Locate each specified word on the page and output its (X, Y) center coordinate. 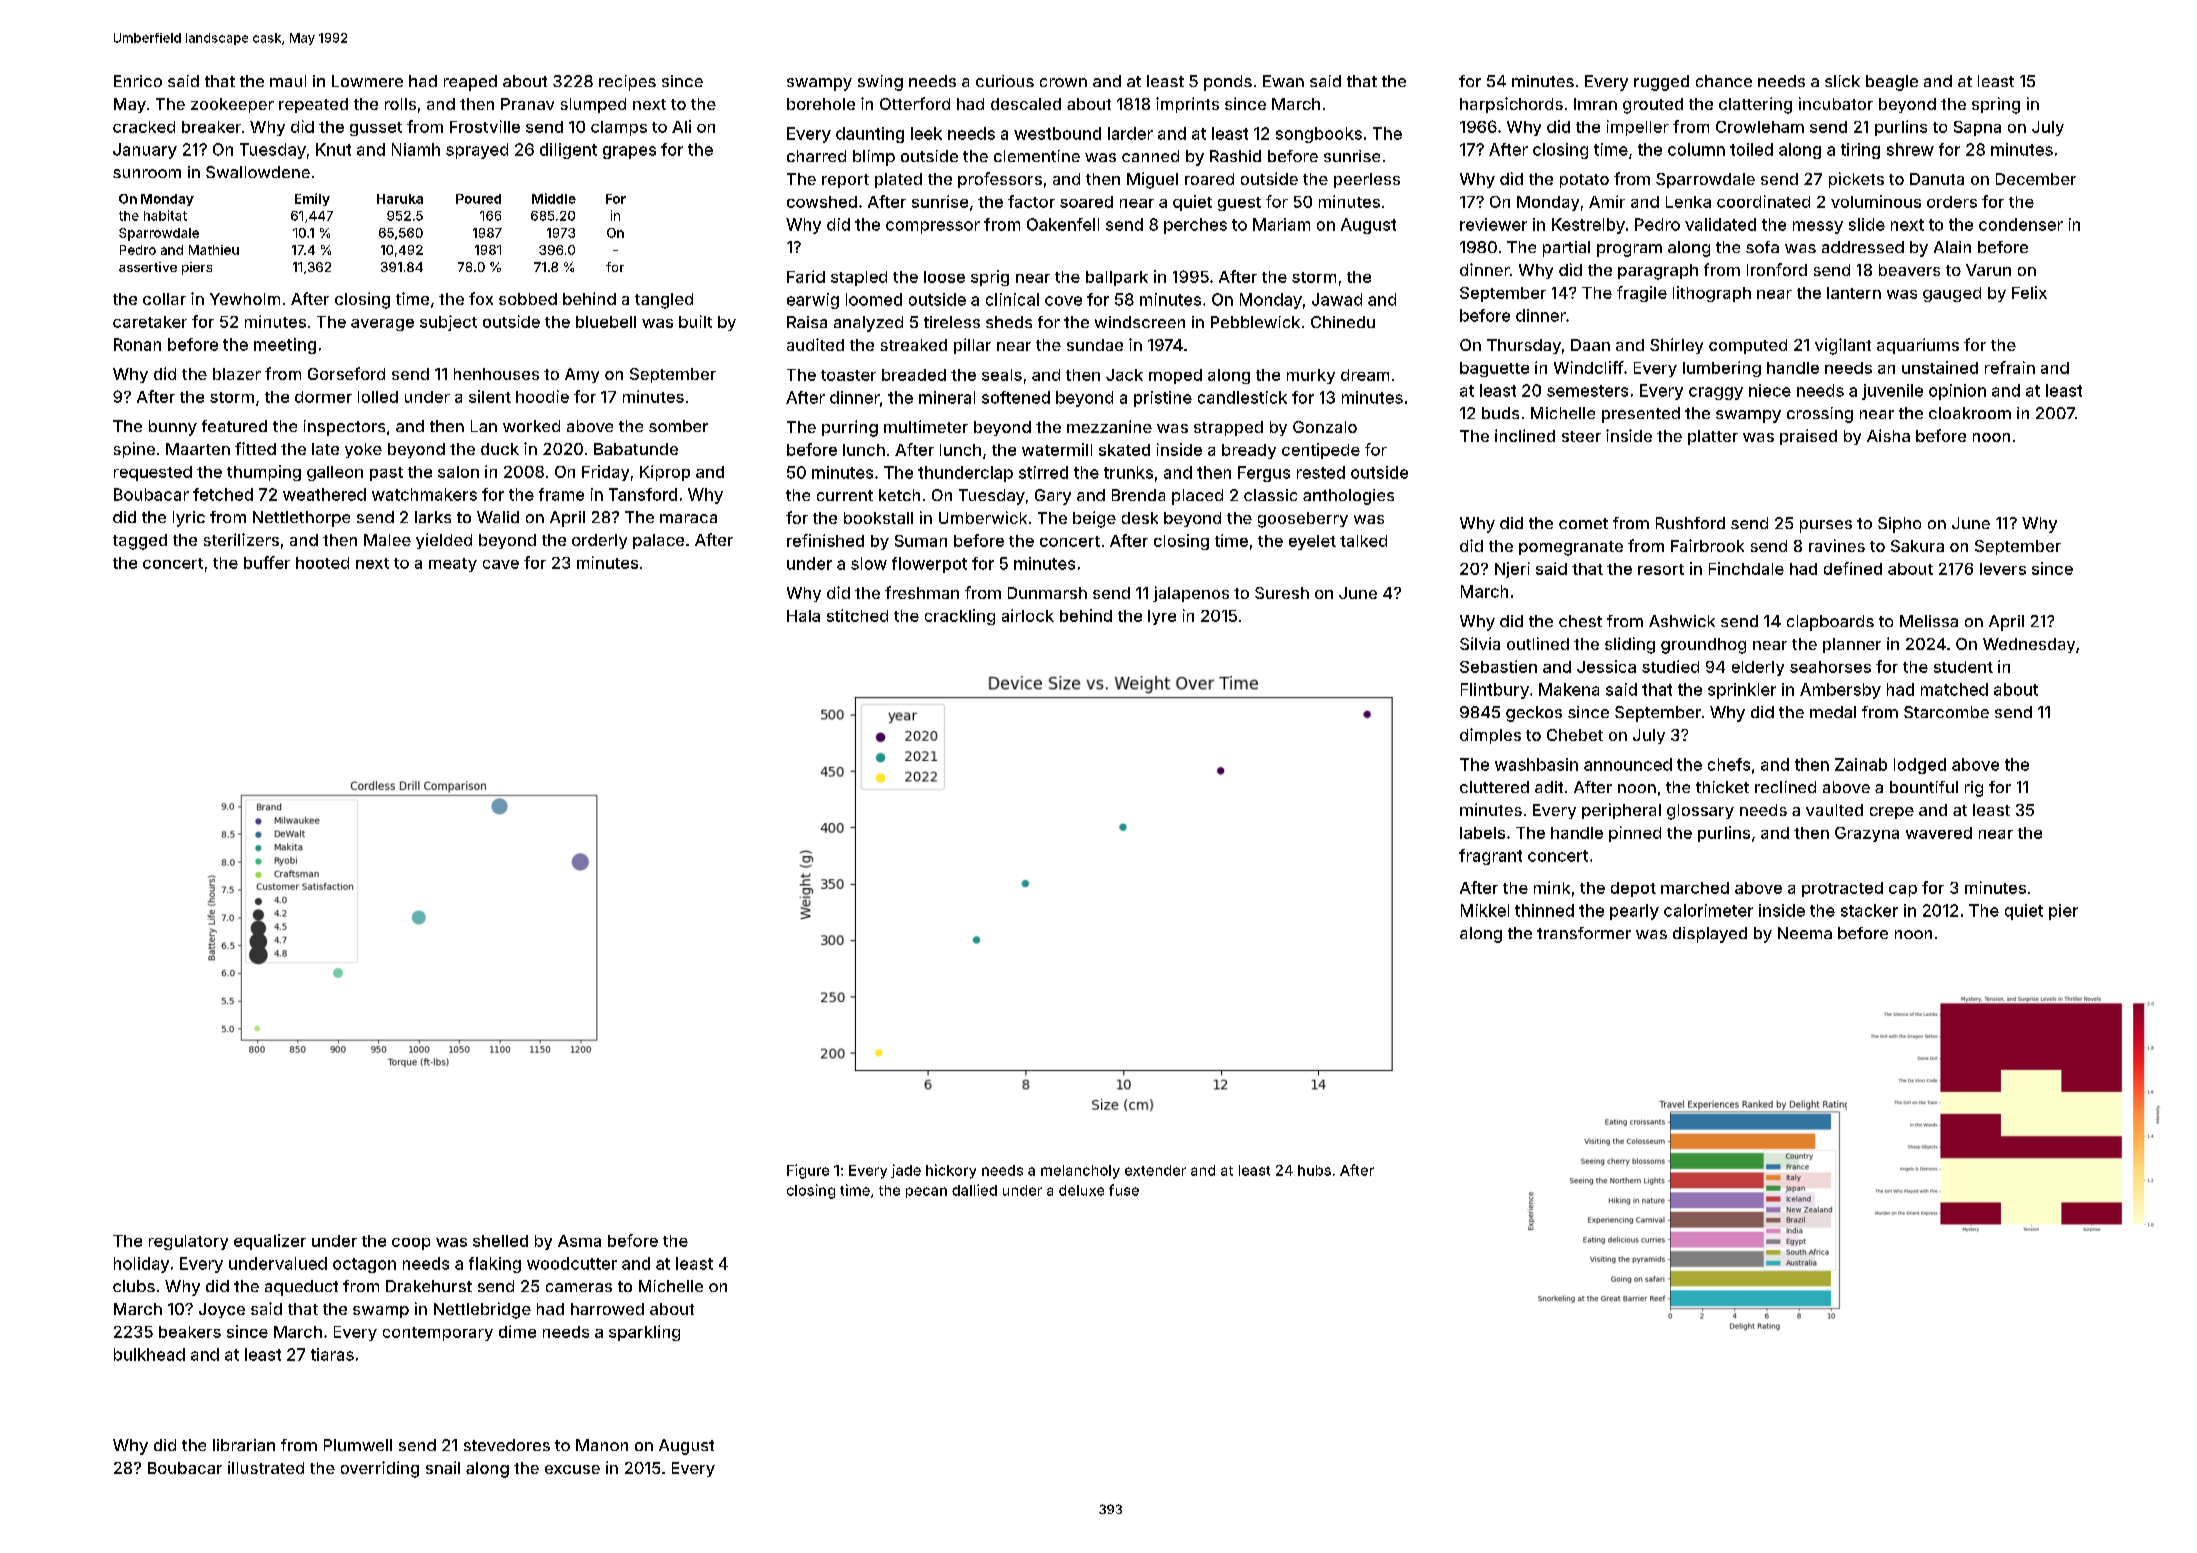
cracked (144, 127)
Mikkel (1485, 910)
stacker (1869, 910)
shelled (500, 1241)
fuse (1124, 1190)
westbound (1057, 133)
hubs (1314, 1170)
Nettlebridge (482, 1310)
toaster (848, 375)
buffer (267, 562)
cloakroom (1970, 413)
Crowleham (1760, 127)
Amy (582, 375)
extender (1155, 1170)
